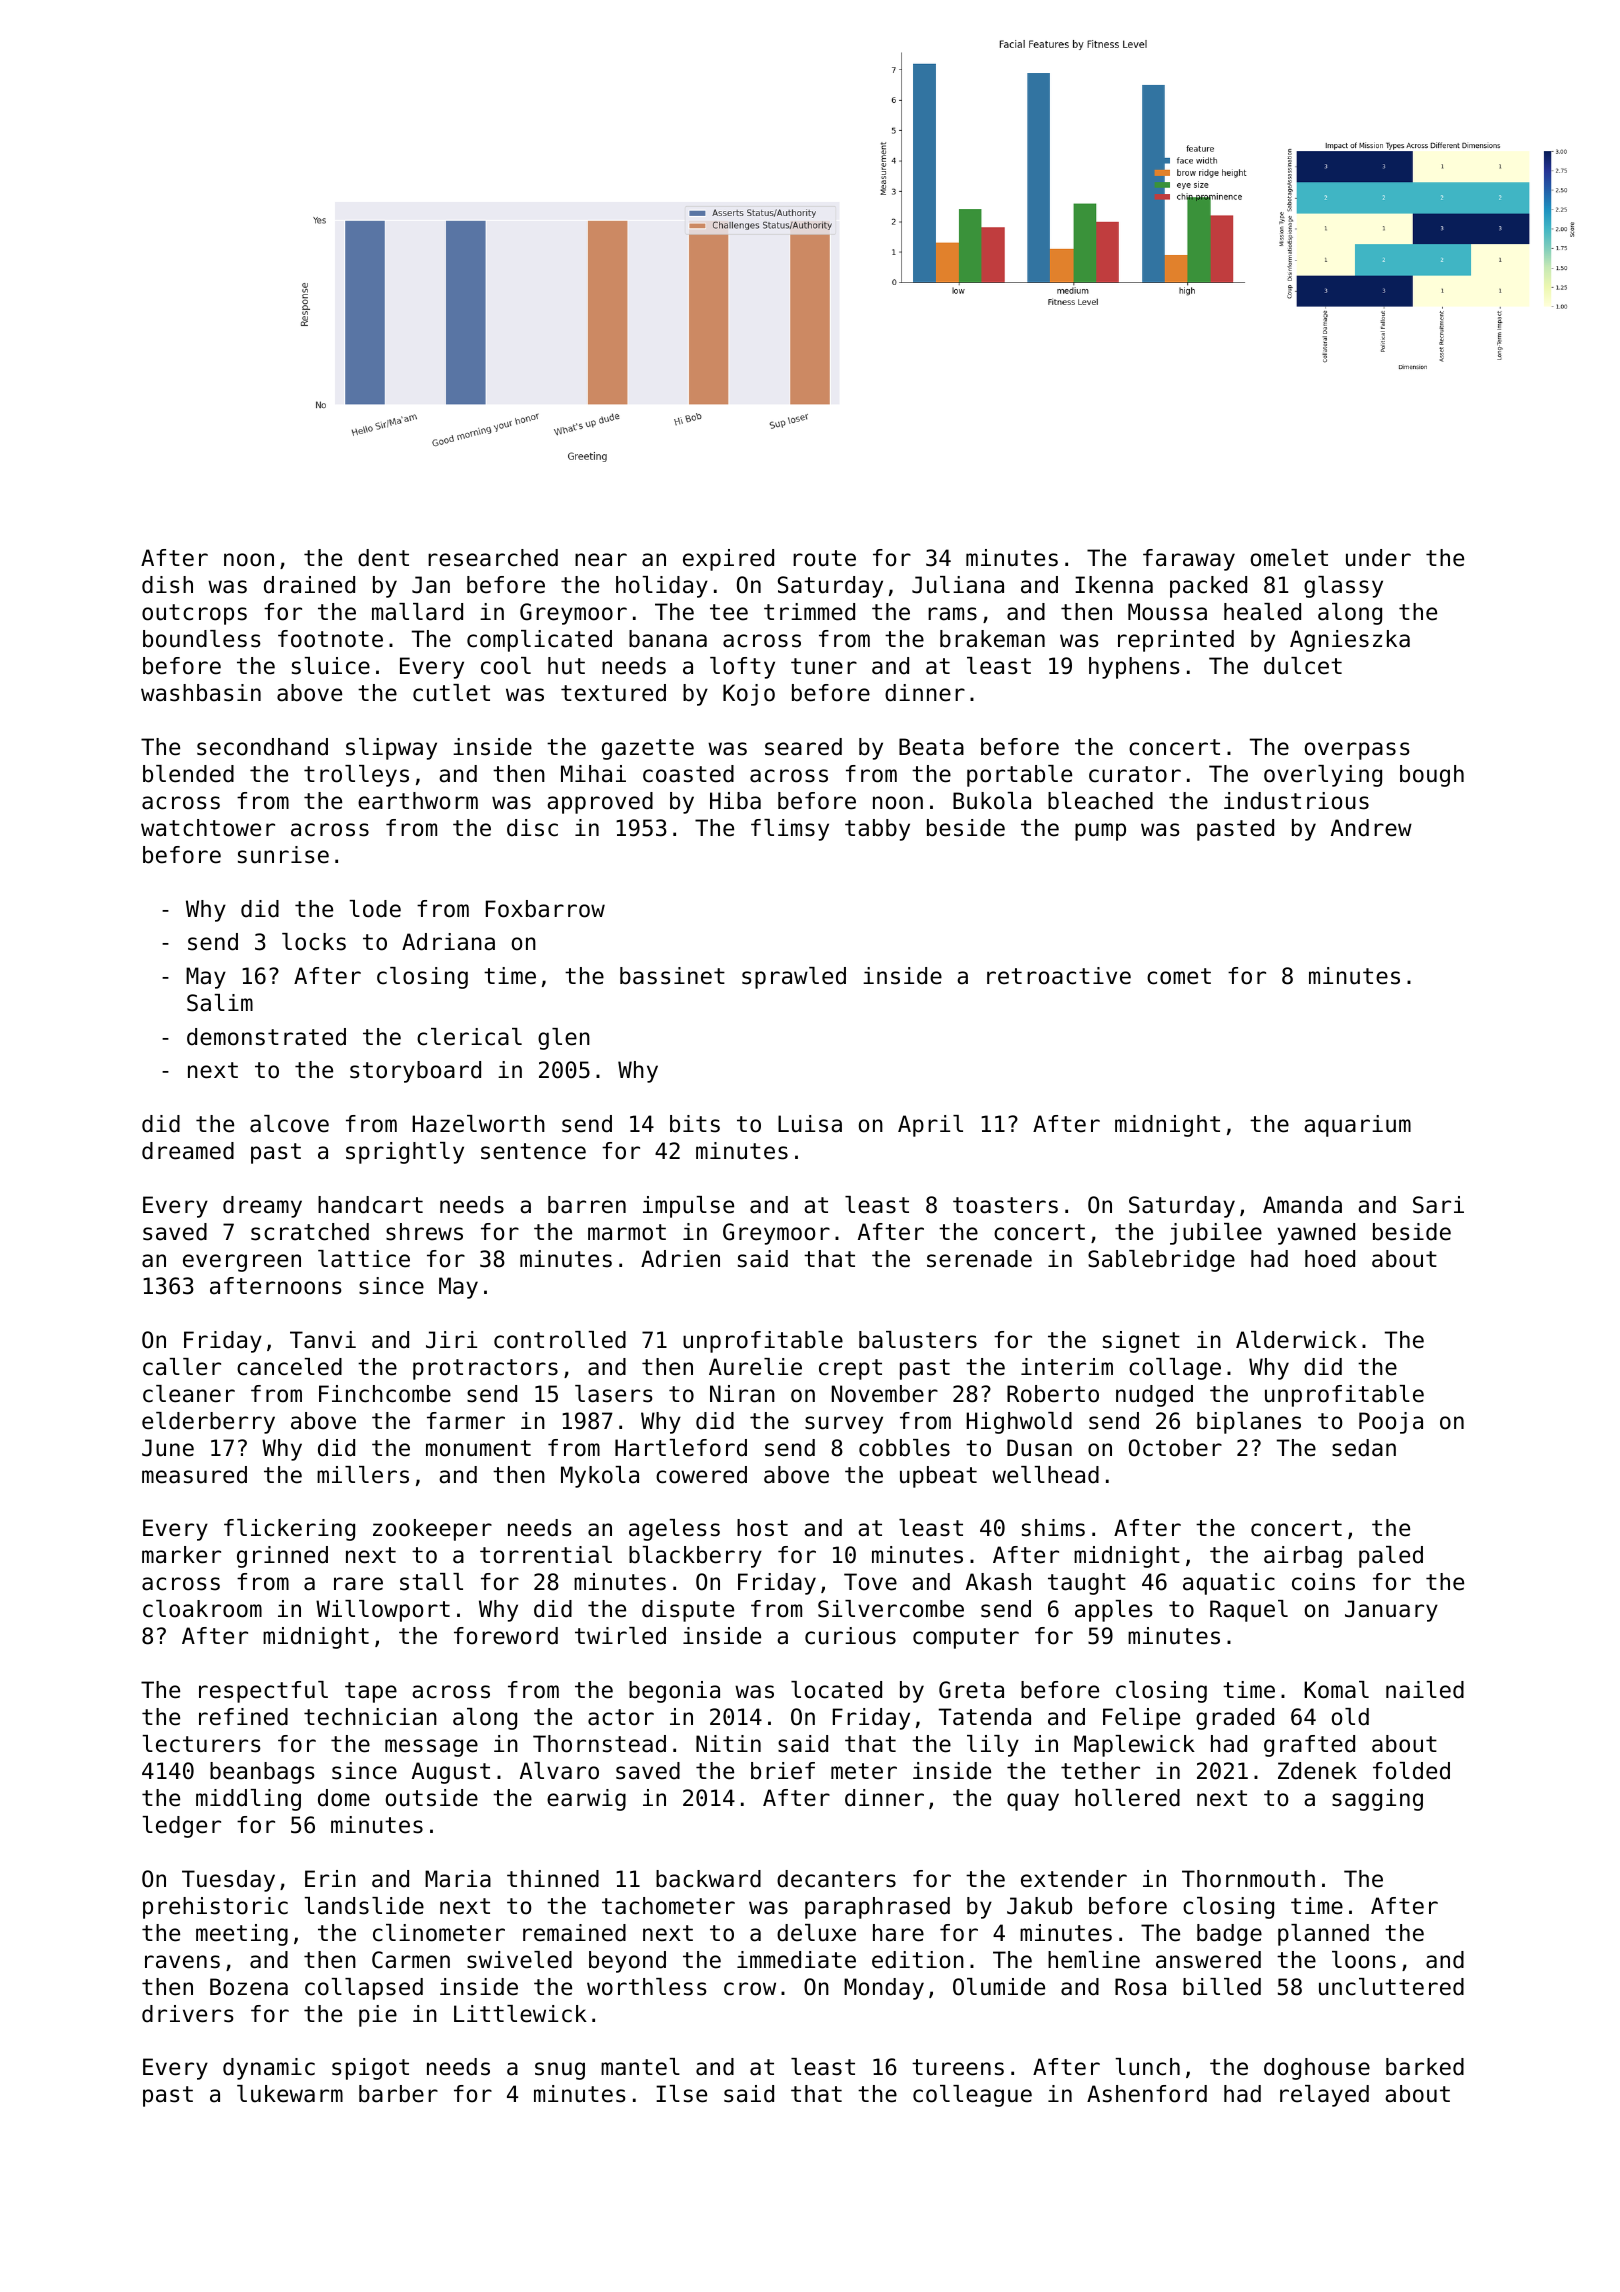 This screenshot has width=1620, height=2292. What do you see at coordinates (728, 560) in the screenshot?
I see `expired` at bounding box center [728, 560].
